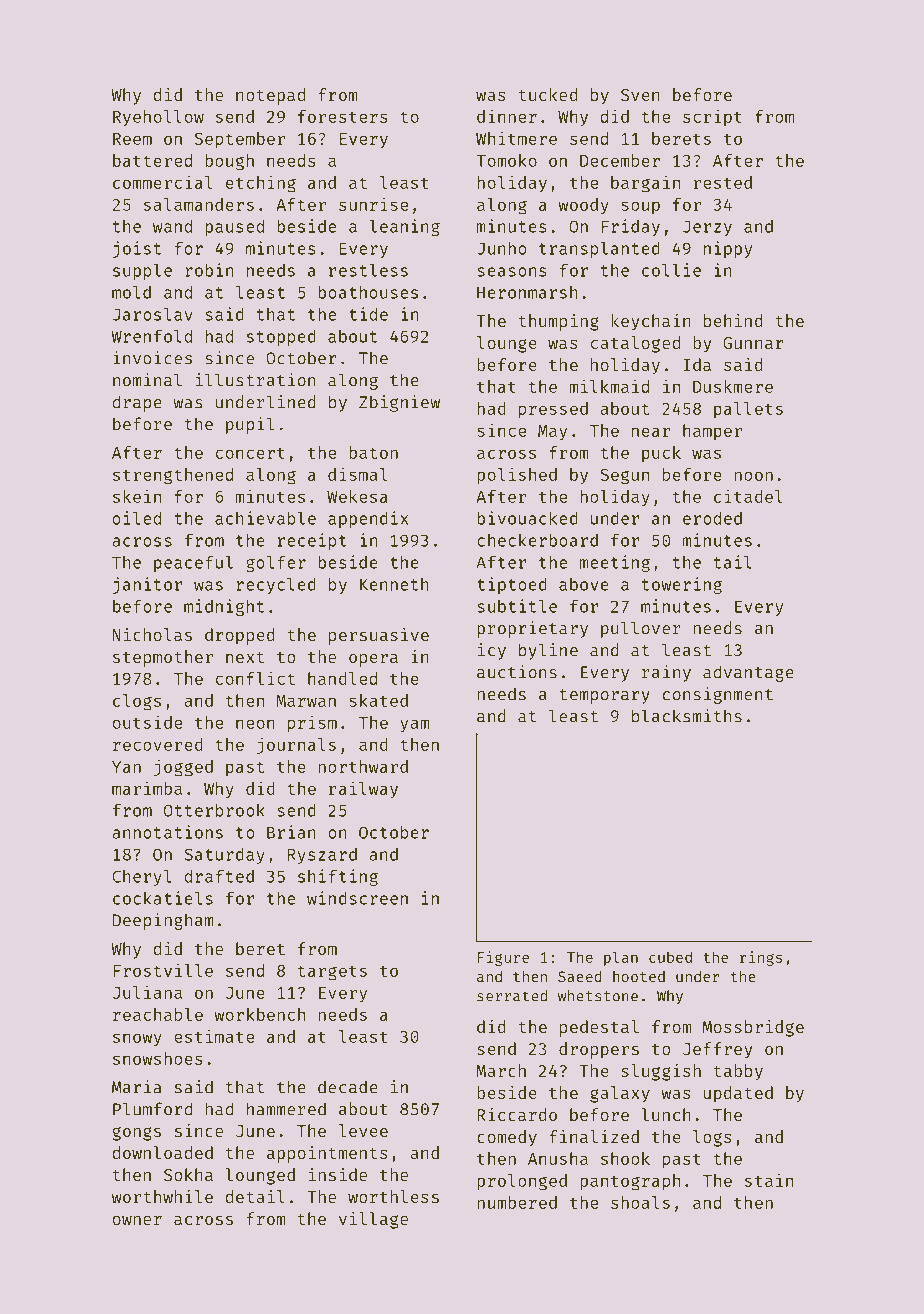  Describe the element at coordinates (136, 1134) in the document. I see `gongs` at that location.
